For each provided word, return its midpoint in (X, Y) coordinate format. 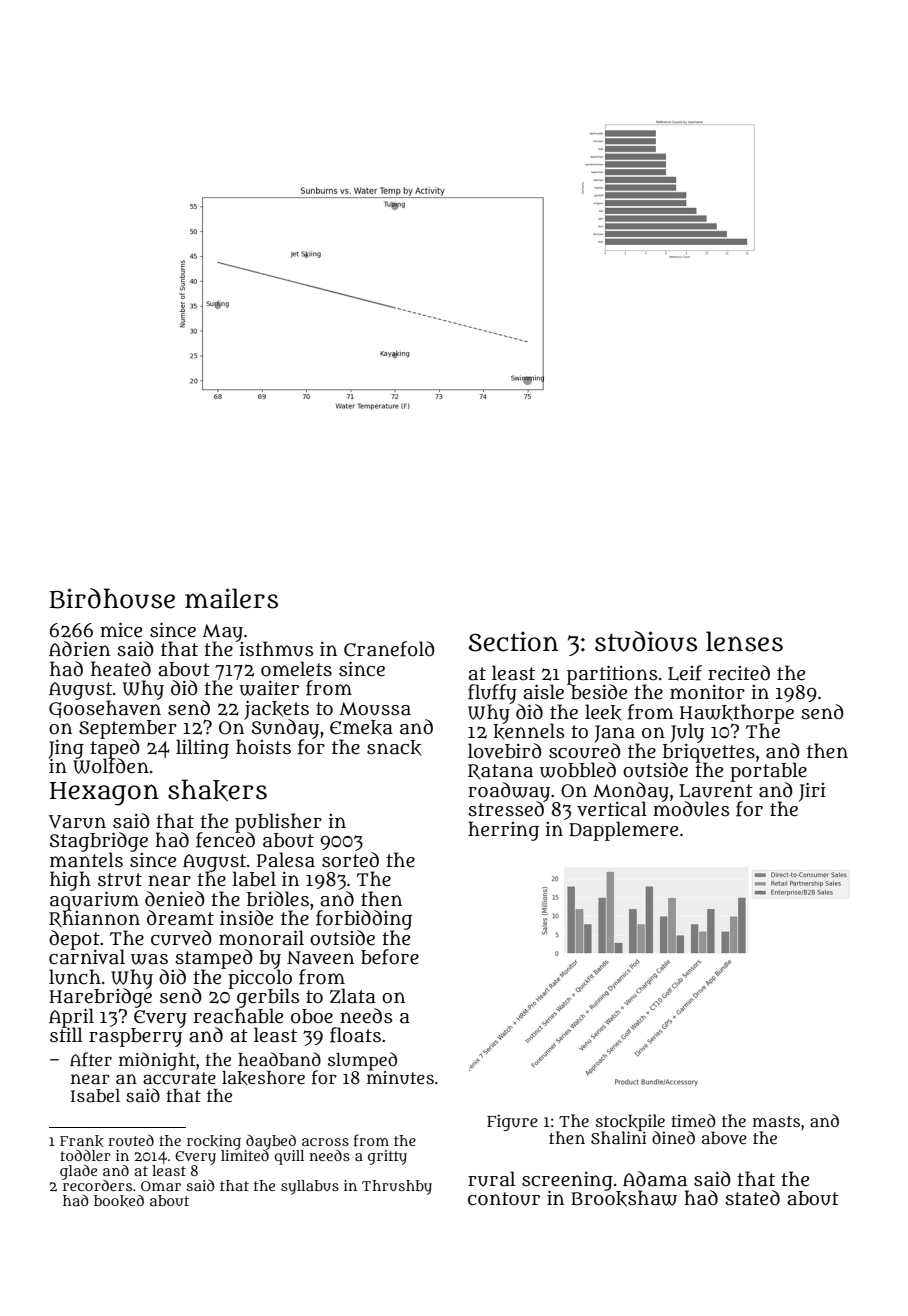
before (390, 957)
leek (603, 712)
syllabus (310, 1187)
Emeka (361, 728)
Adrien (79, 649)
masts (776, 1121)
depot (74, 939)
